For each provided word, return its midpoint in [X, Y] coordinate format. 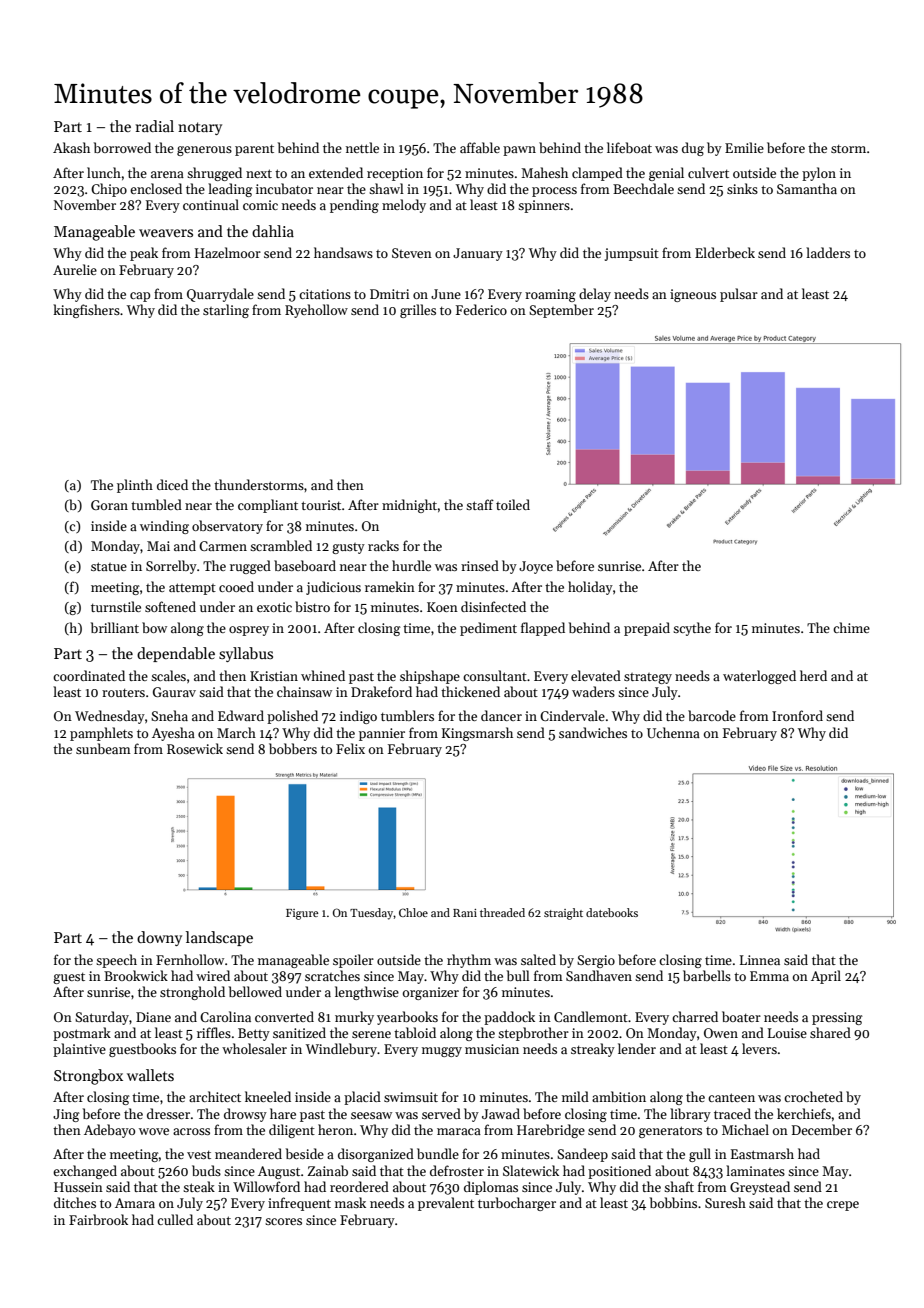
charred [695, 1016]
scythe [692, 629]
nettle [362, 147]
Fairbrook [98, 1219]
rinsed [480, 565]
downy [159, 938]
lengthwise [367, 993]
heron [335, 1129]
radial [155, 126]
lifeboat [629, 147]
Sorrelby [171, 567]
